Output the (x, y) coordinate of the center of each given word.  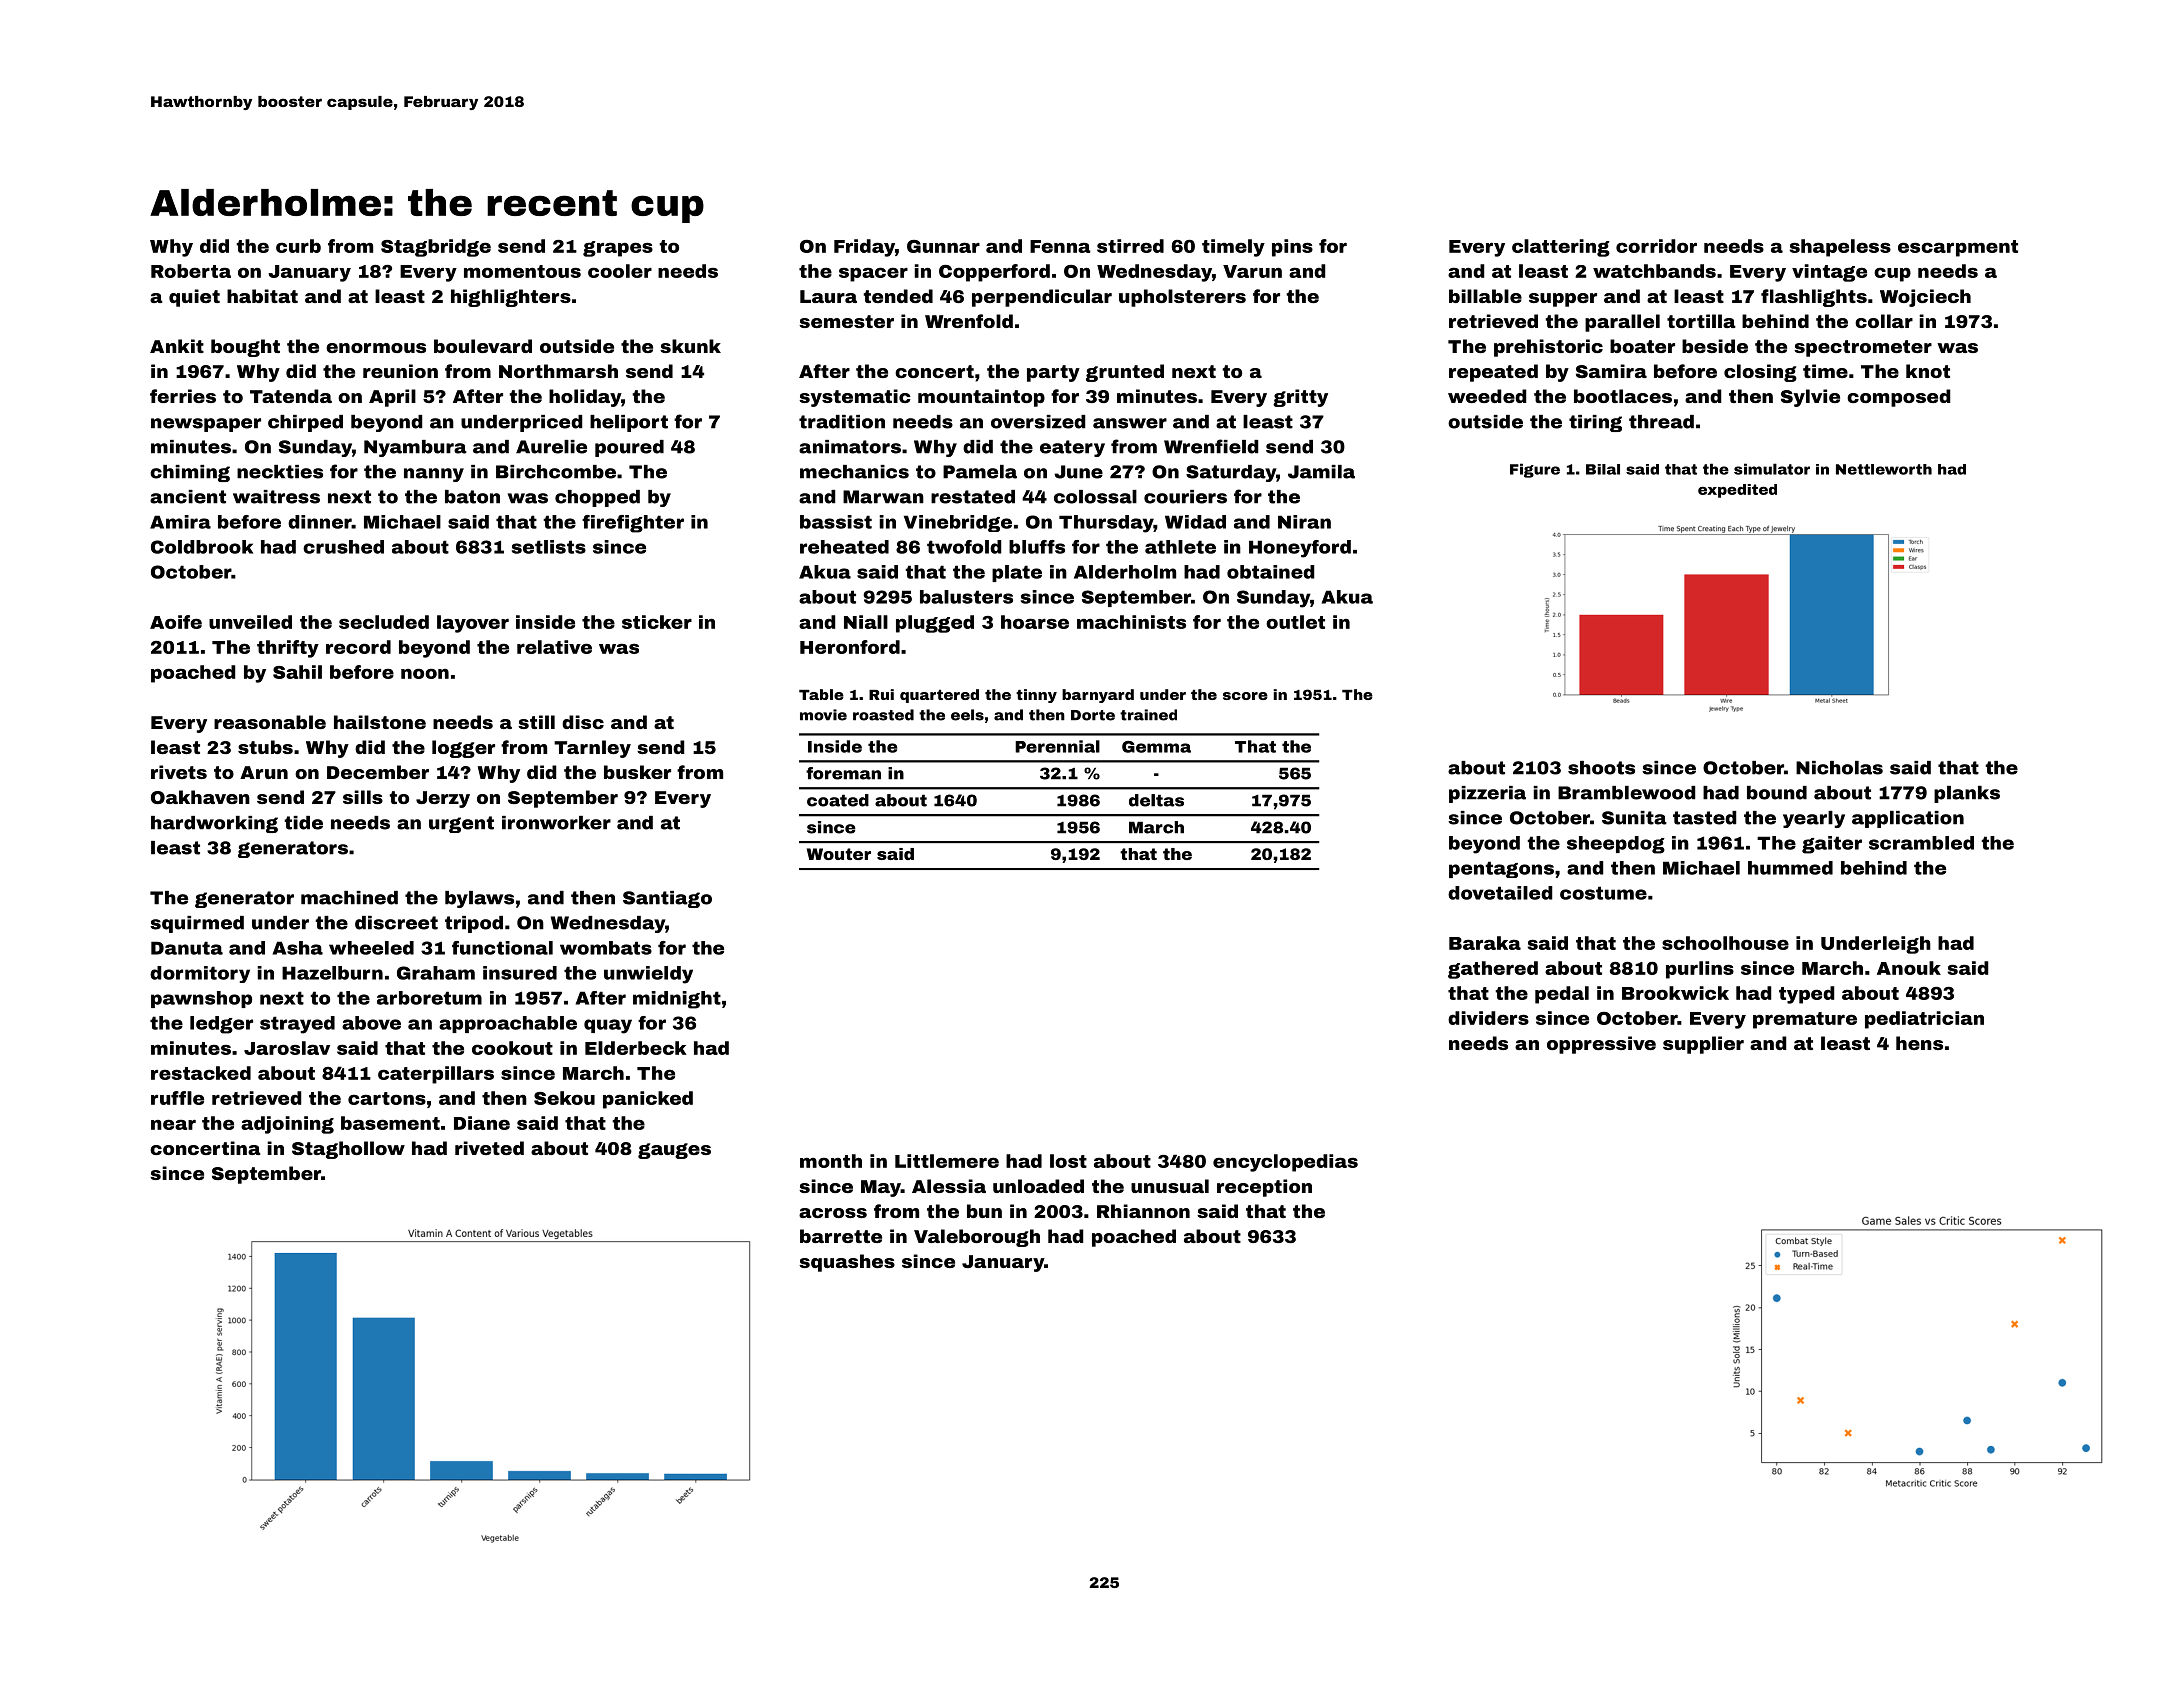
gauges (674, 1151)
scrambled (1921, 843)
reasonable (270, 722)
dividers (1488, 1018)
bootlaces (1623, 396)
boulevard (483, 346)
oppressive (1601, 1045)
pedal (1562, 995)
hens (1919, 1043)
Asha (298, 948)
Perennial (1057, 746)
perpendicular (1042, 298)
